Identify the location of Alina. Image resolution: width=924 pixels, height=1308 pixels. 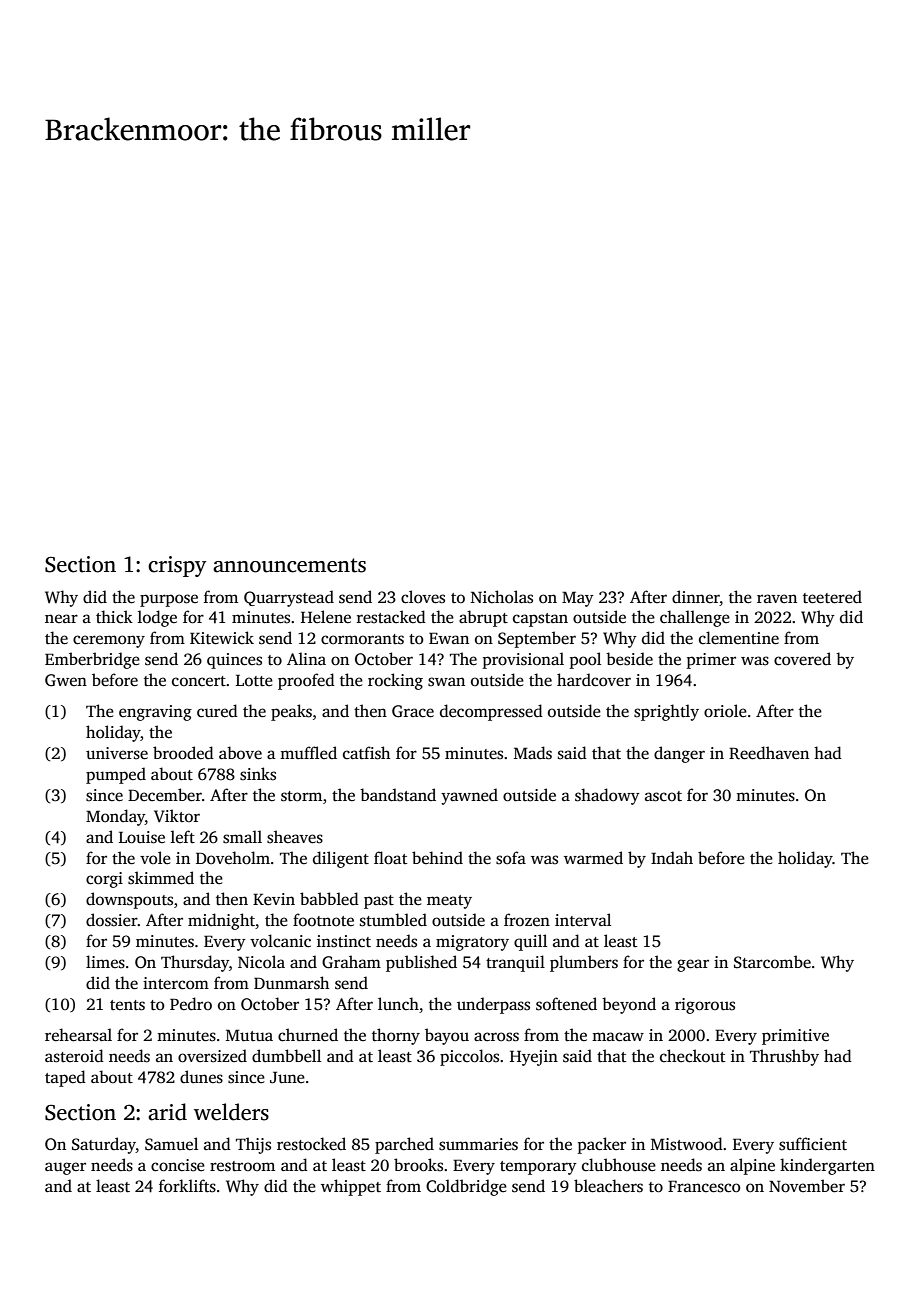
(306, 658).
